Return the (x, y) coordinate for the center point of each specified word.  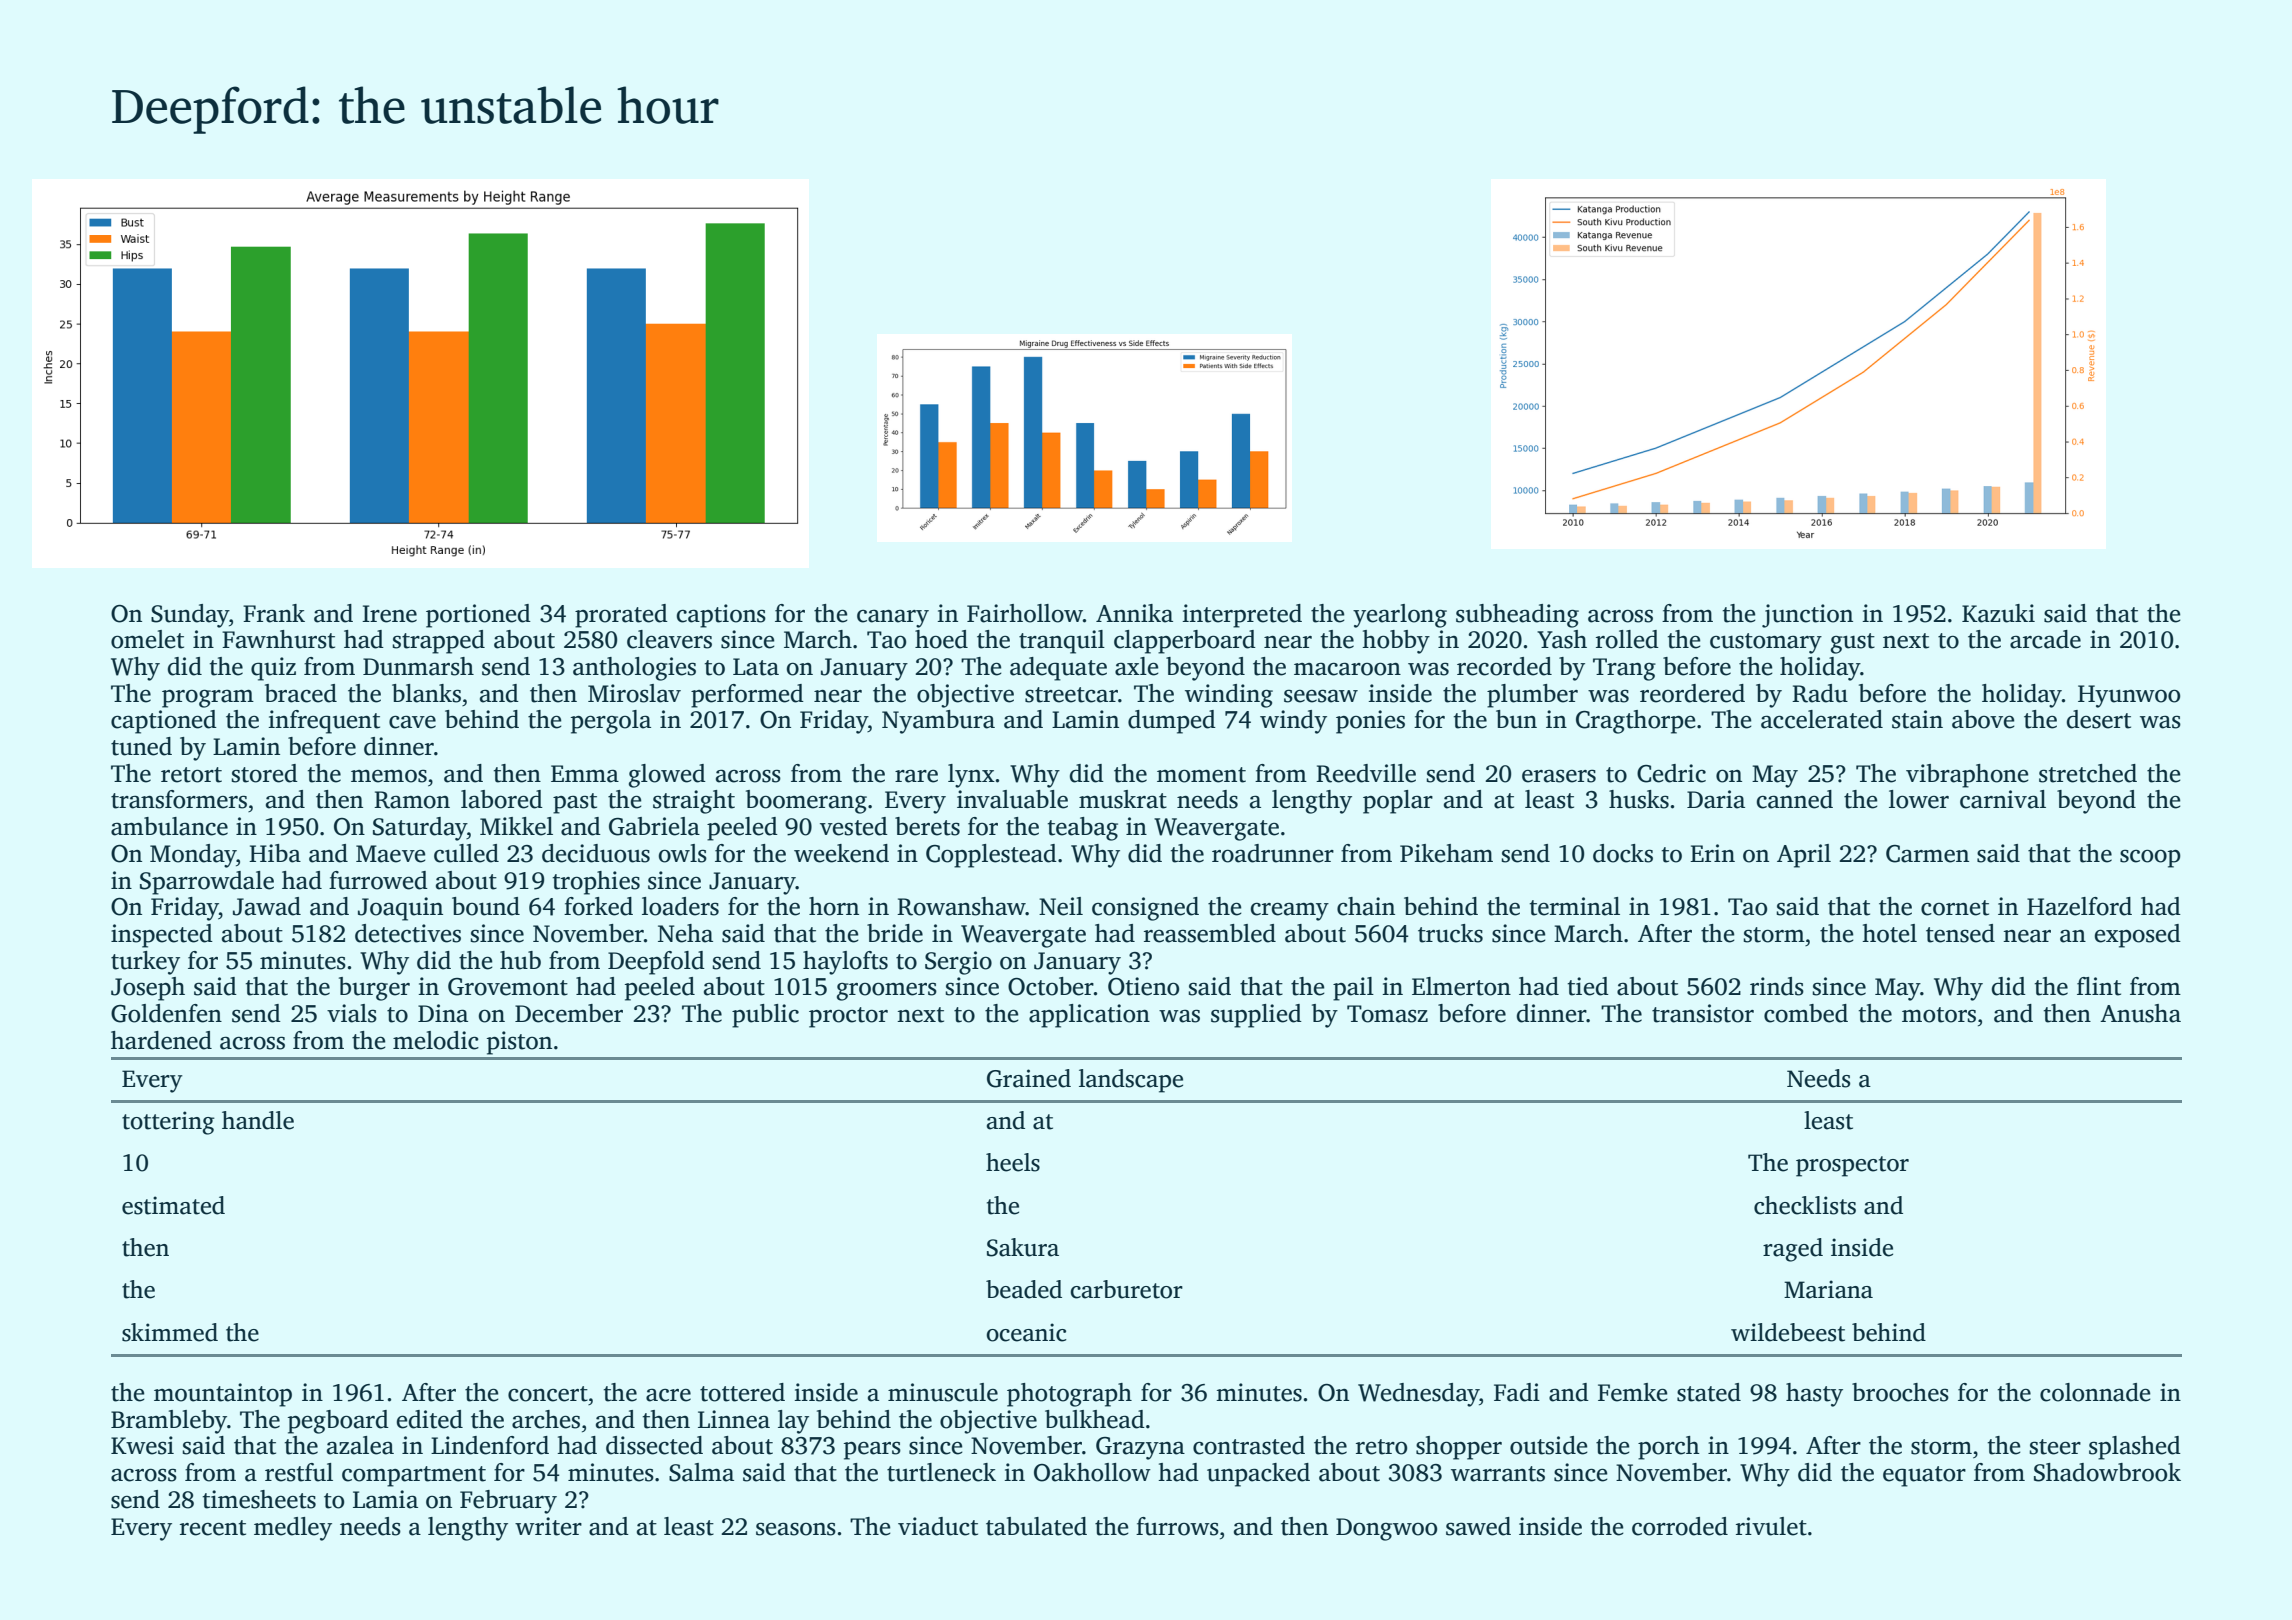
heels (1013, 1162)
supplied (1256, 1016)
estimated (173, 1205)
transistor (1703, 1013)
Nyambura (938, 722)
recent (213, 1528)
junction (1807, 616)
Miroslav (634, 693)
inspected (162, 936)
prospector (1852, 1166)
